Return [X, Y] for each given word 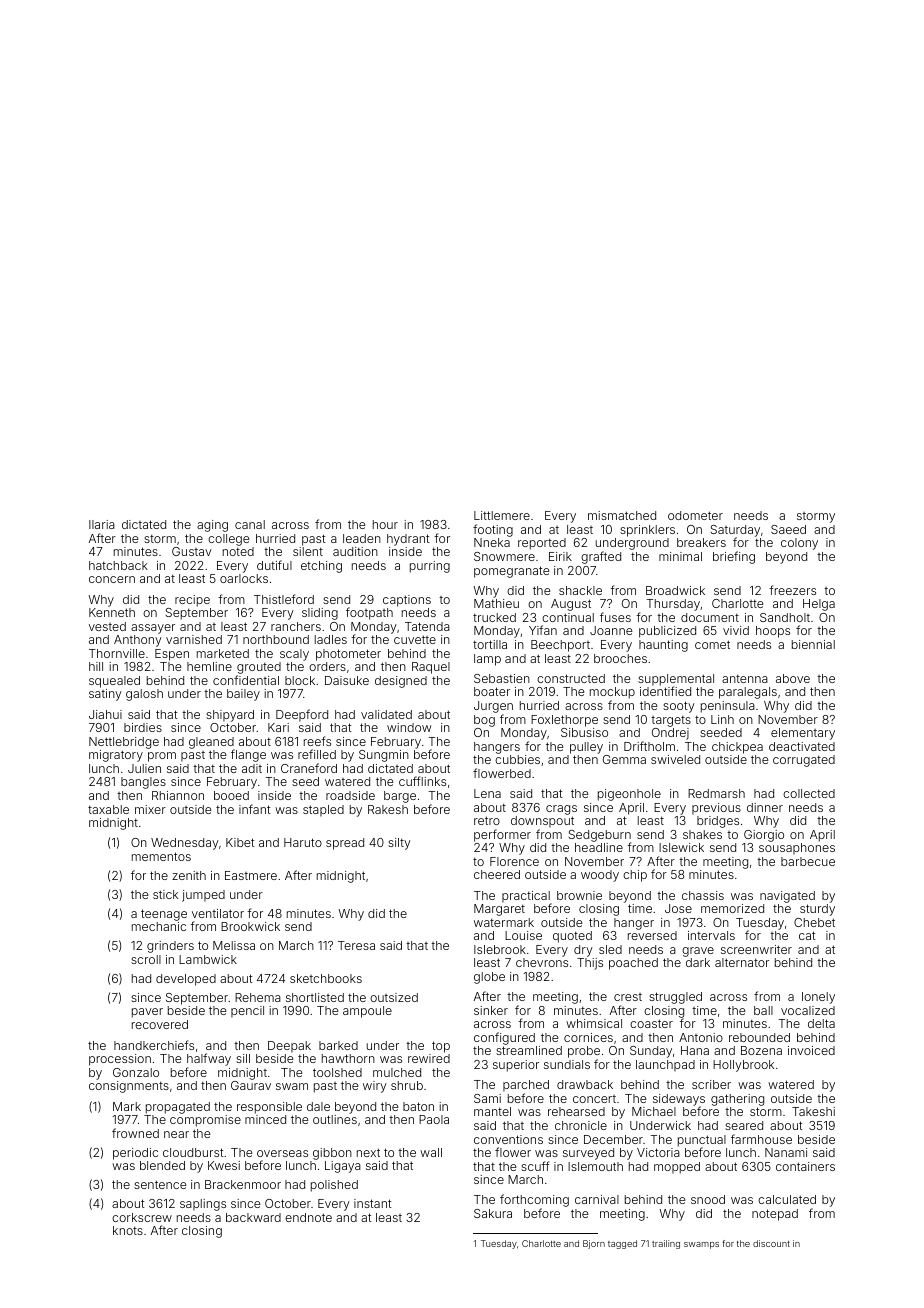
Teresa [356, 945]
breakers [701, 542]
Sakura [493, 1213]
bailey [243, 695]
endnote [308, 1217]
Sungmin [384, 756]
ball [763, 1010]
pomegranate [511, 572]
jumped [203, 896]
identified [665, 691]
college [228, 540]
